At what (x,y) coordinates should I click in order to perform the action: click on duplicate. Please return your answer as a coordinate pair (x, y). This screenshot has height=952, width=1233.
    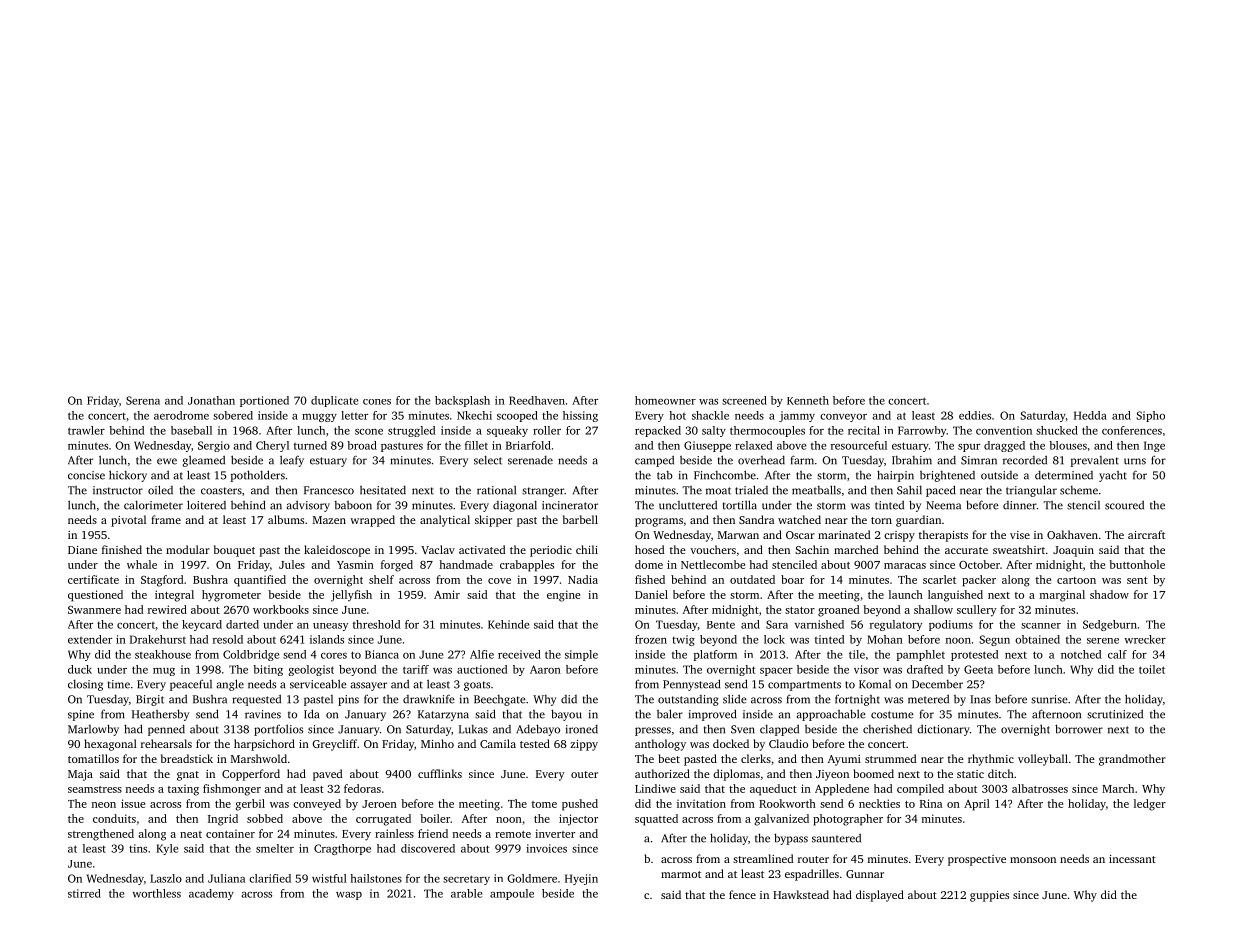
    Looking at the image, I should click on (334, 401).
